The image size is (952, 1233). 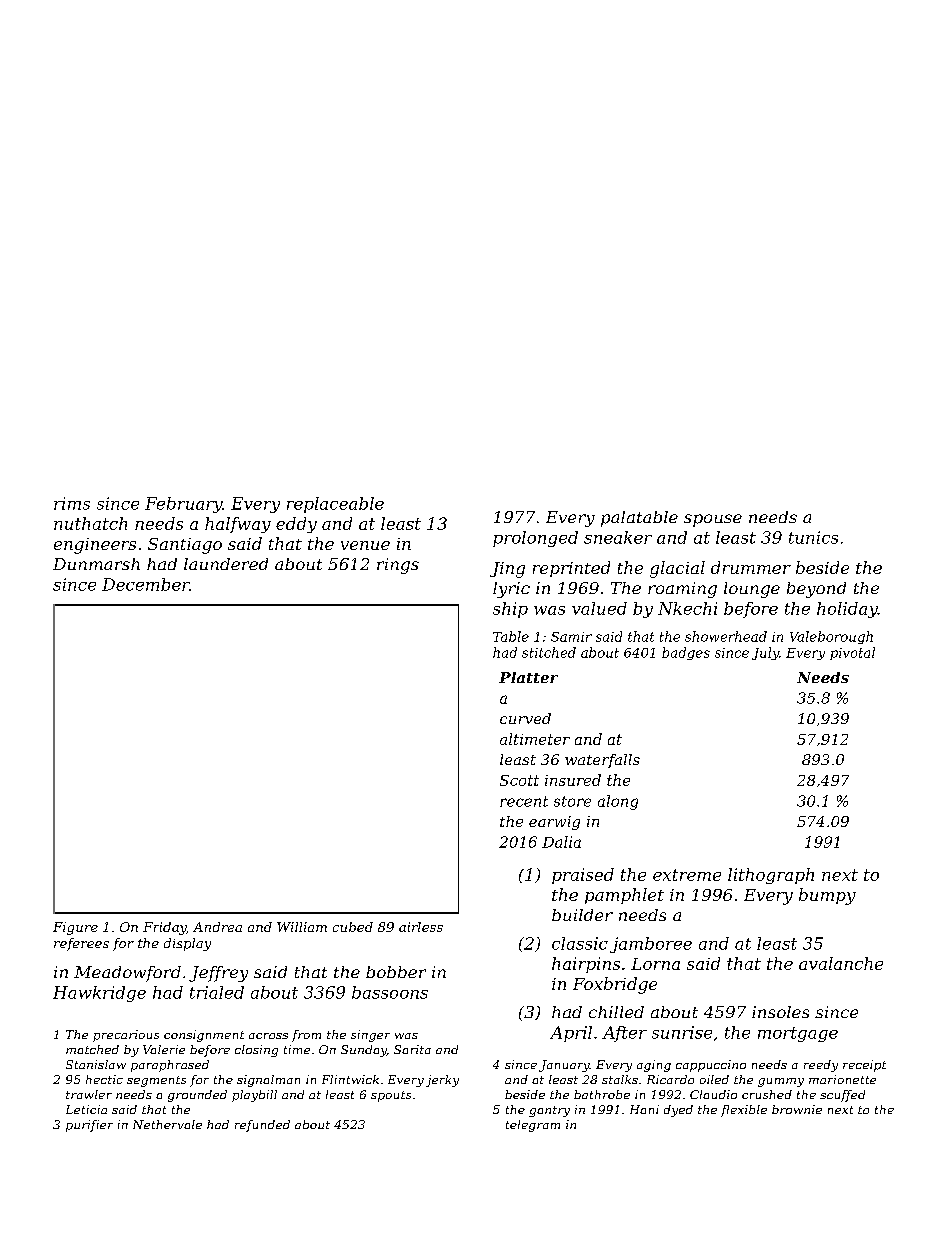 What do you see at coordinates (813, 537) in the page?
I see `tunics` at bounding box center [813, 537].
